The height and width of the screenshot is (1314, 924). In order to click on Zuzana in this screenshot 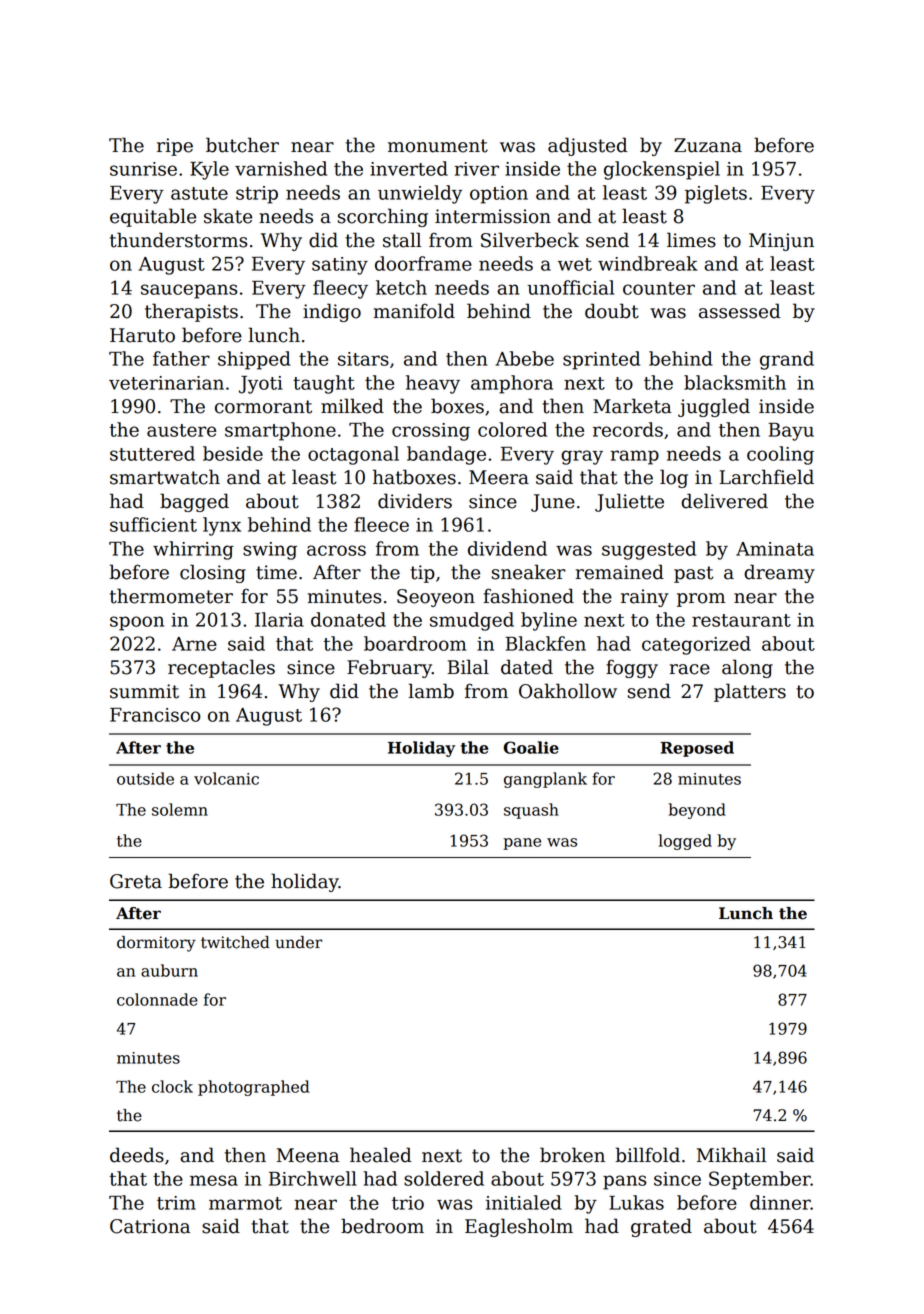, I will do `click(708, 145)`.
